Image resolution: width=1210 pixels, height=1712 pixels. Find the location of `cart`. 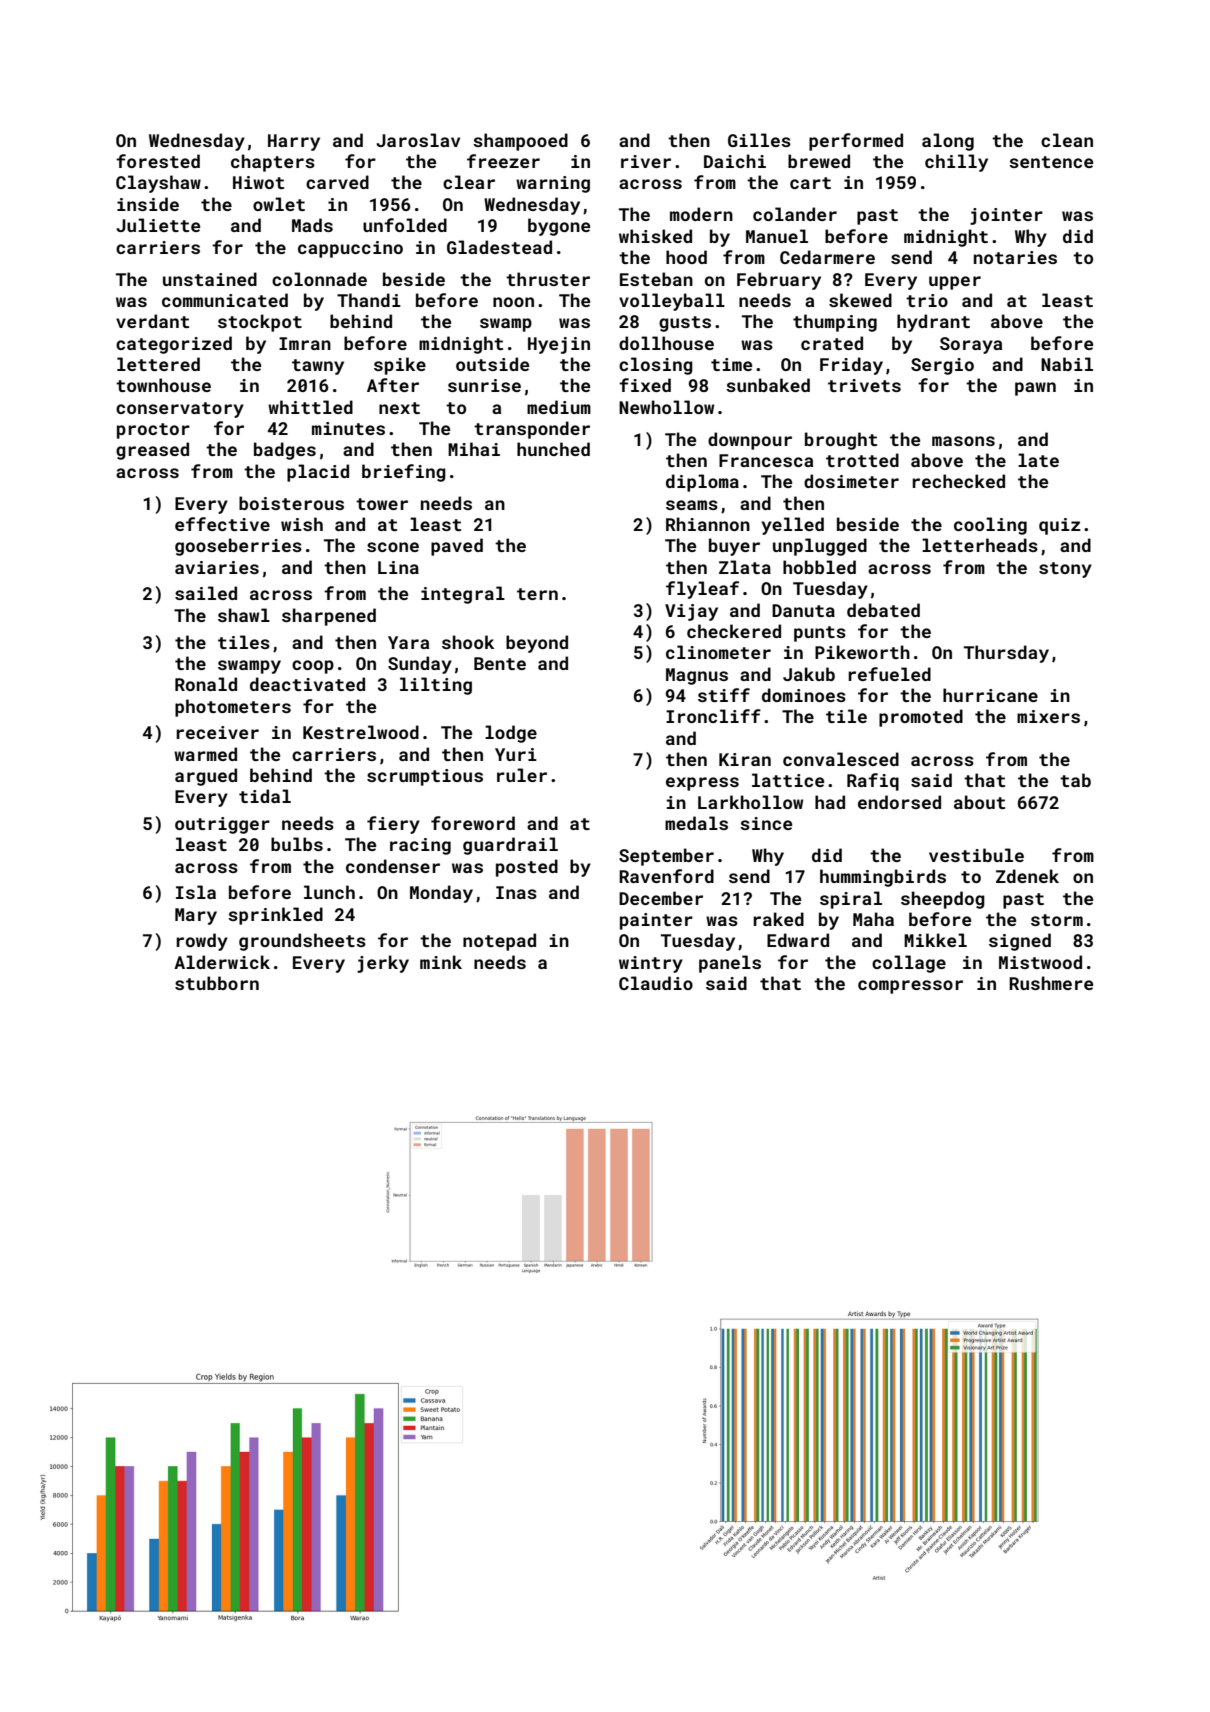

cart is located at coordinates (810, 183).
